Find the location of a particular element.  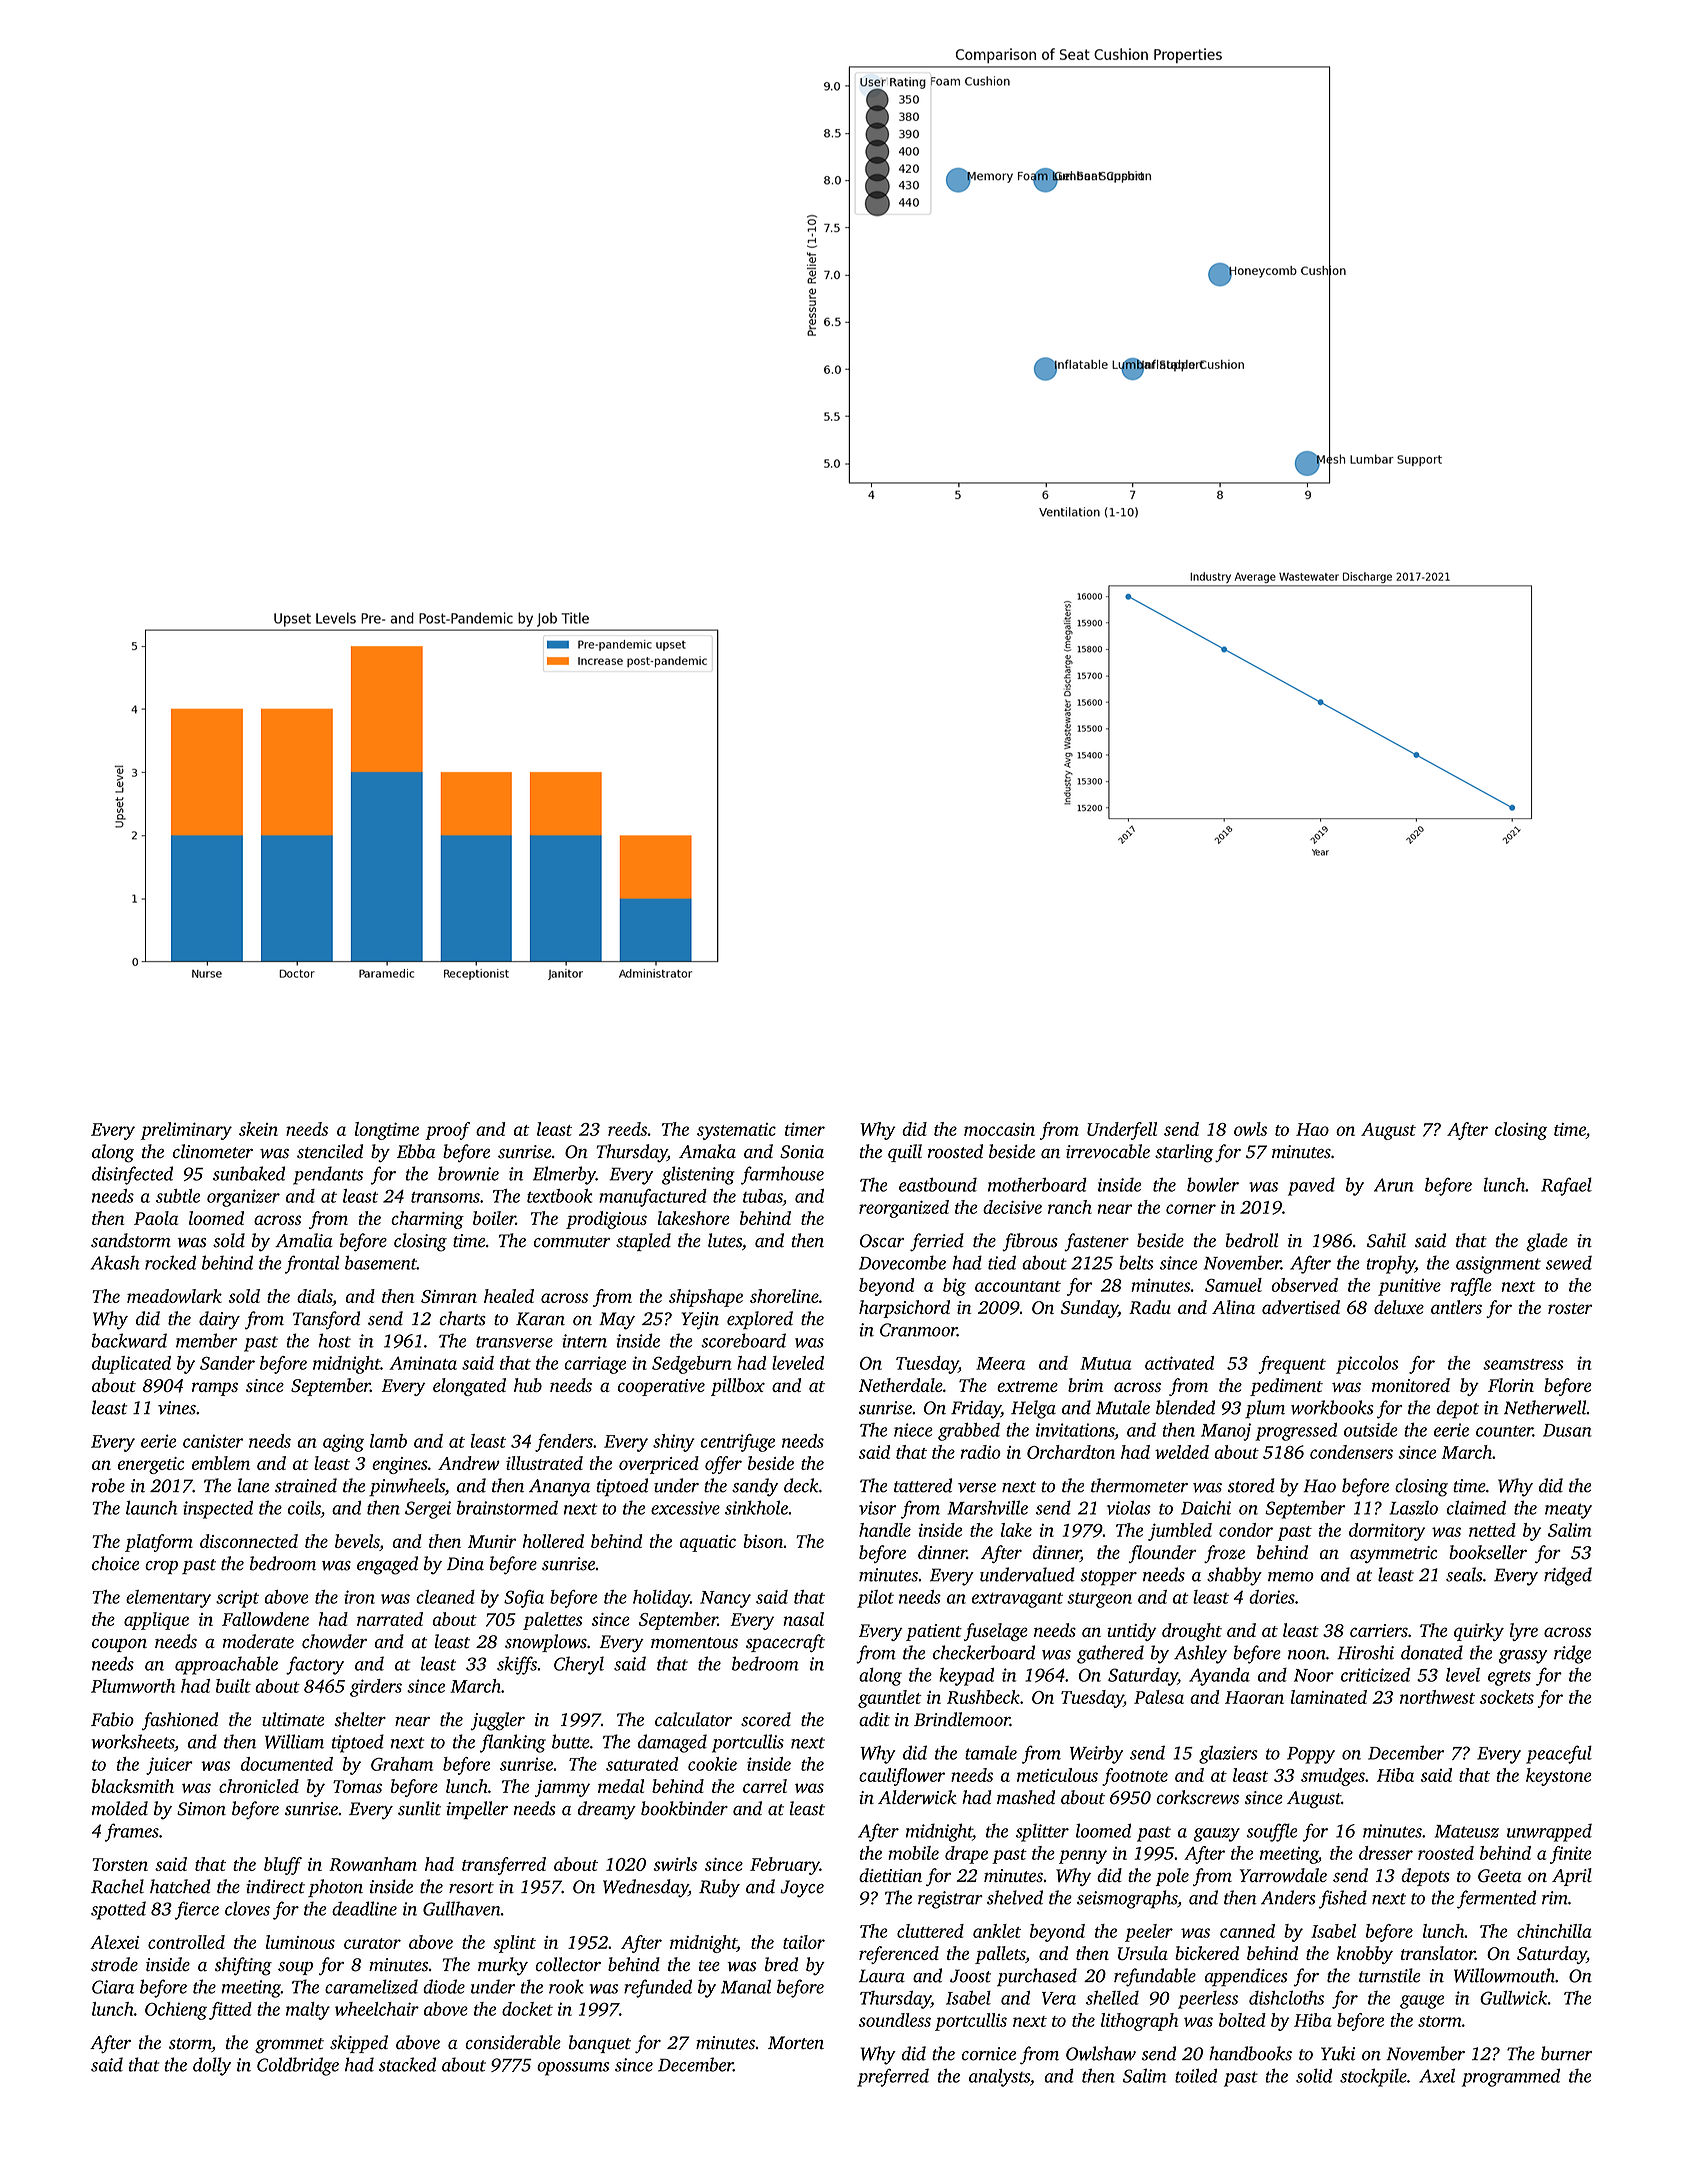

egrets is located at coordinates (1509, 1678).
